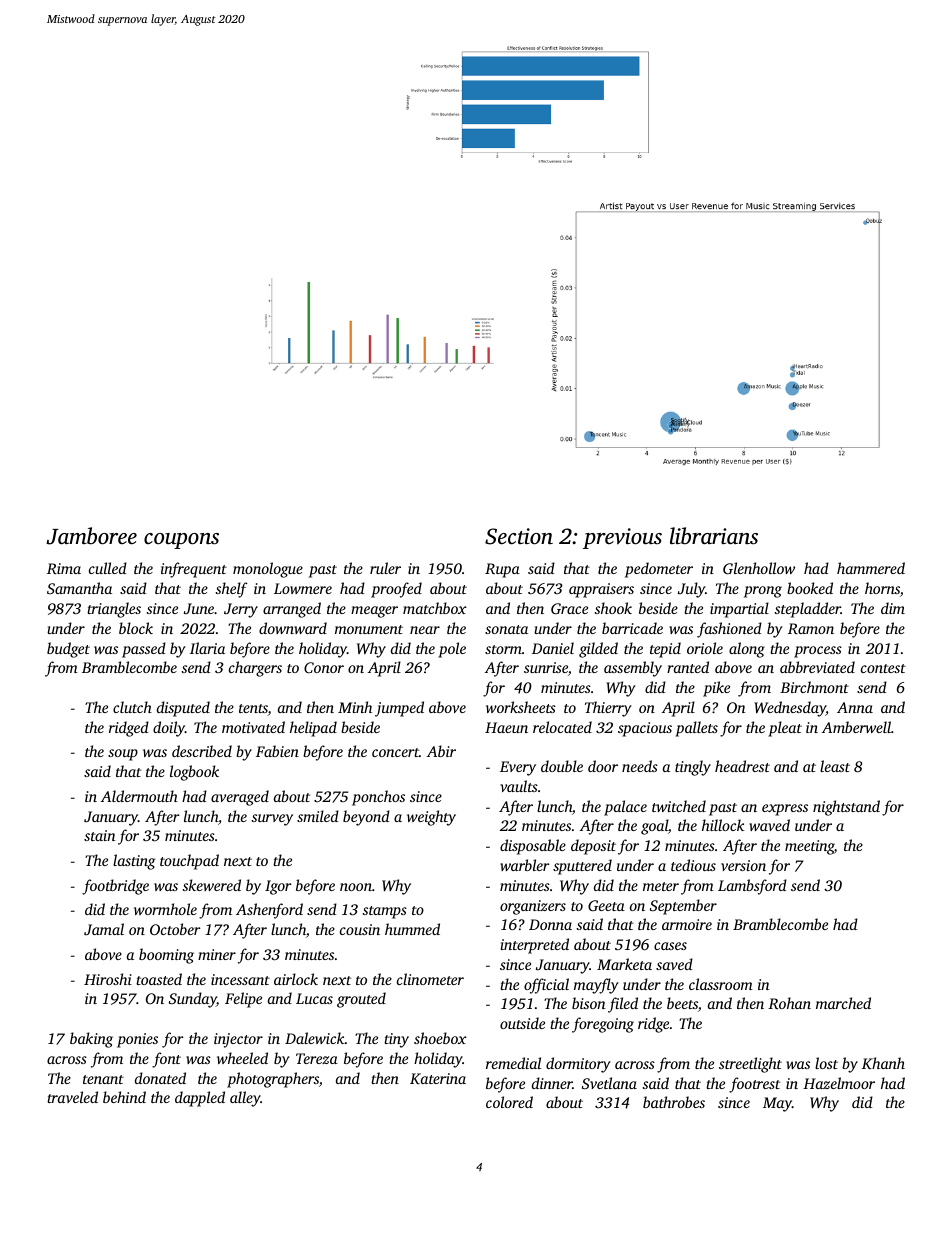 The height and width of the image is (1233, 952). Describe the element at coordinates (395, 752) in the image. I see `concert` at that location.
